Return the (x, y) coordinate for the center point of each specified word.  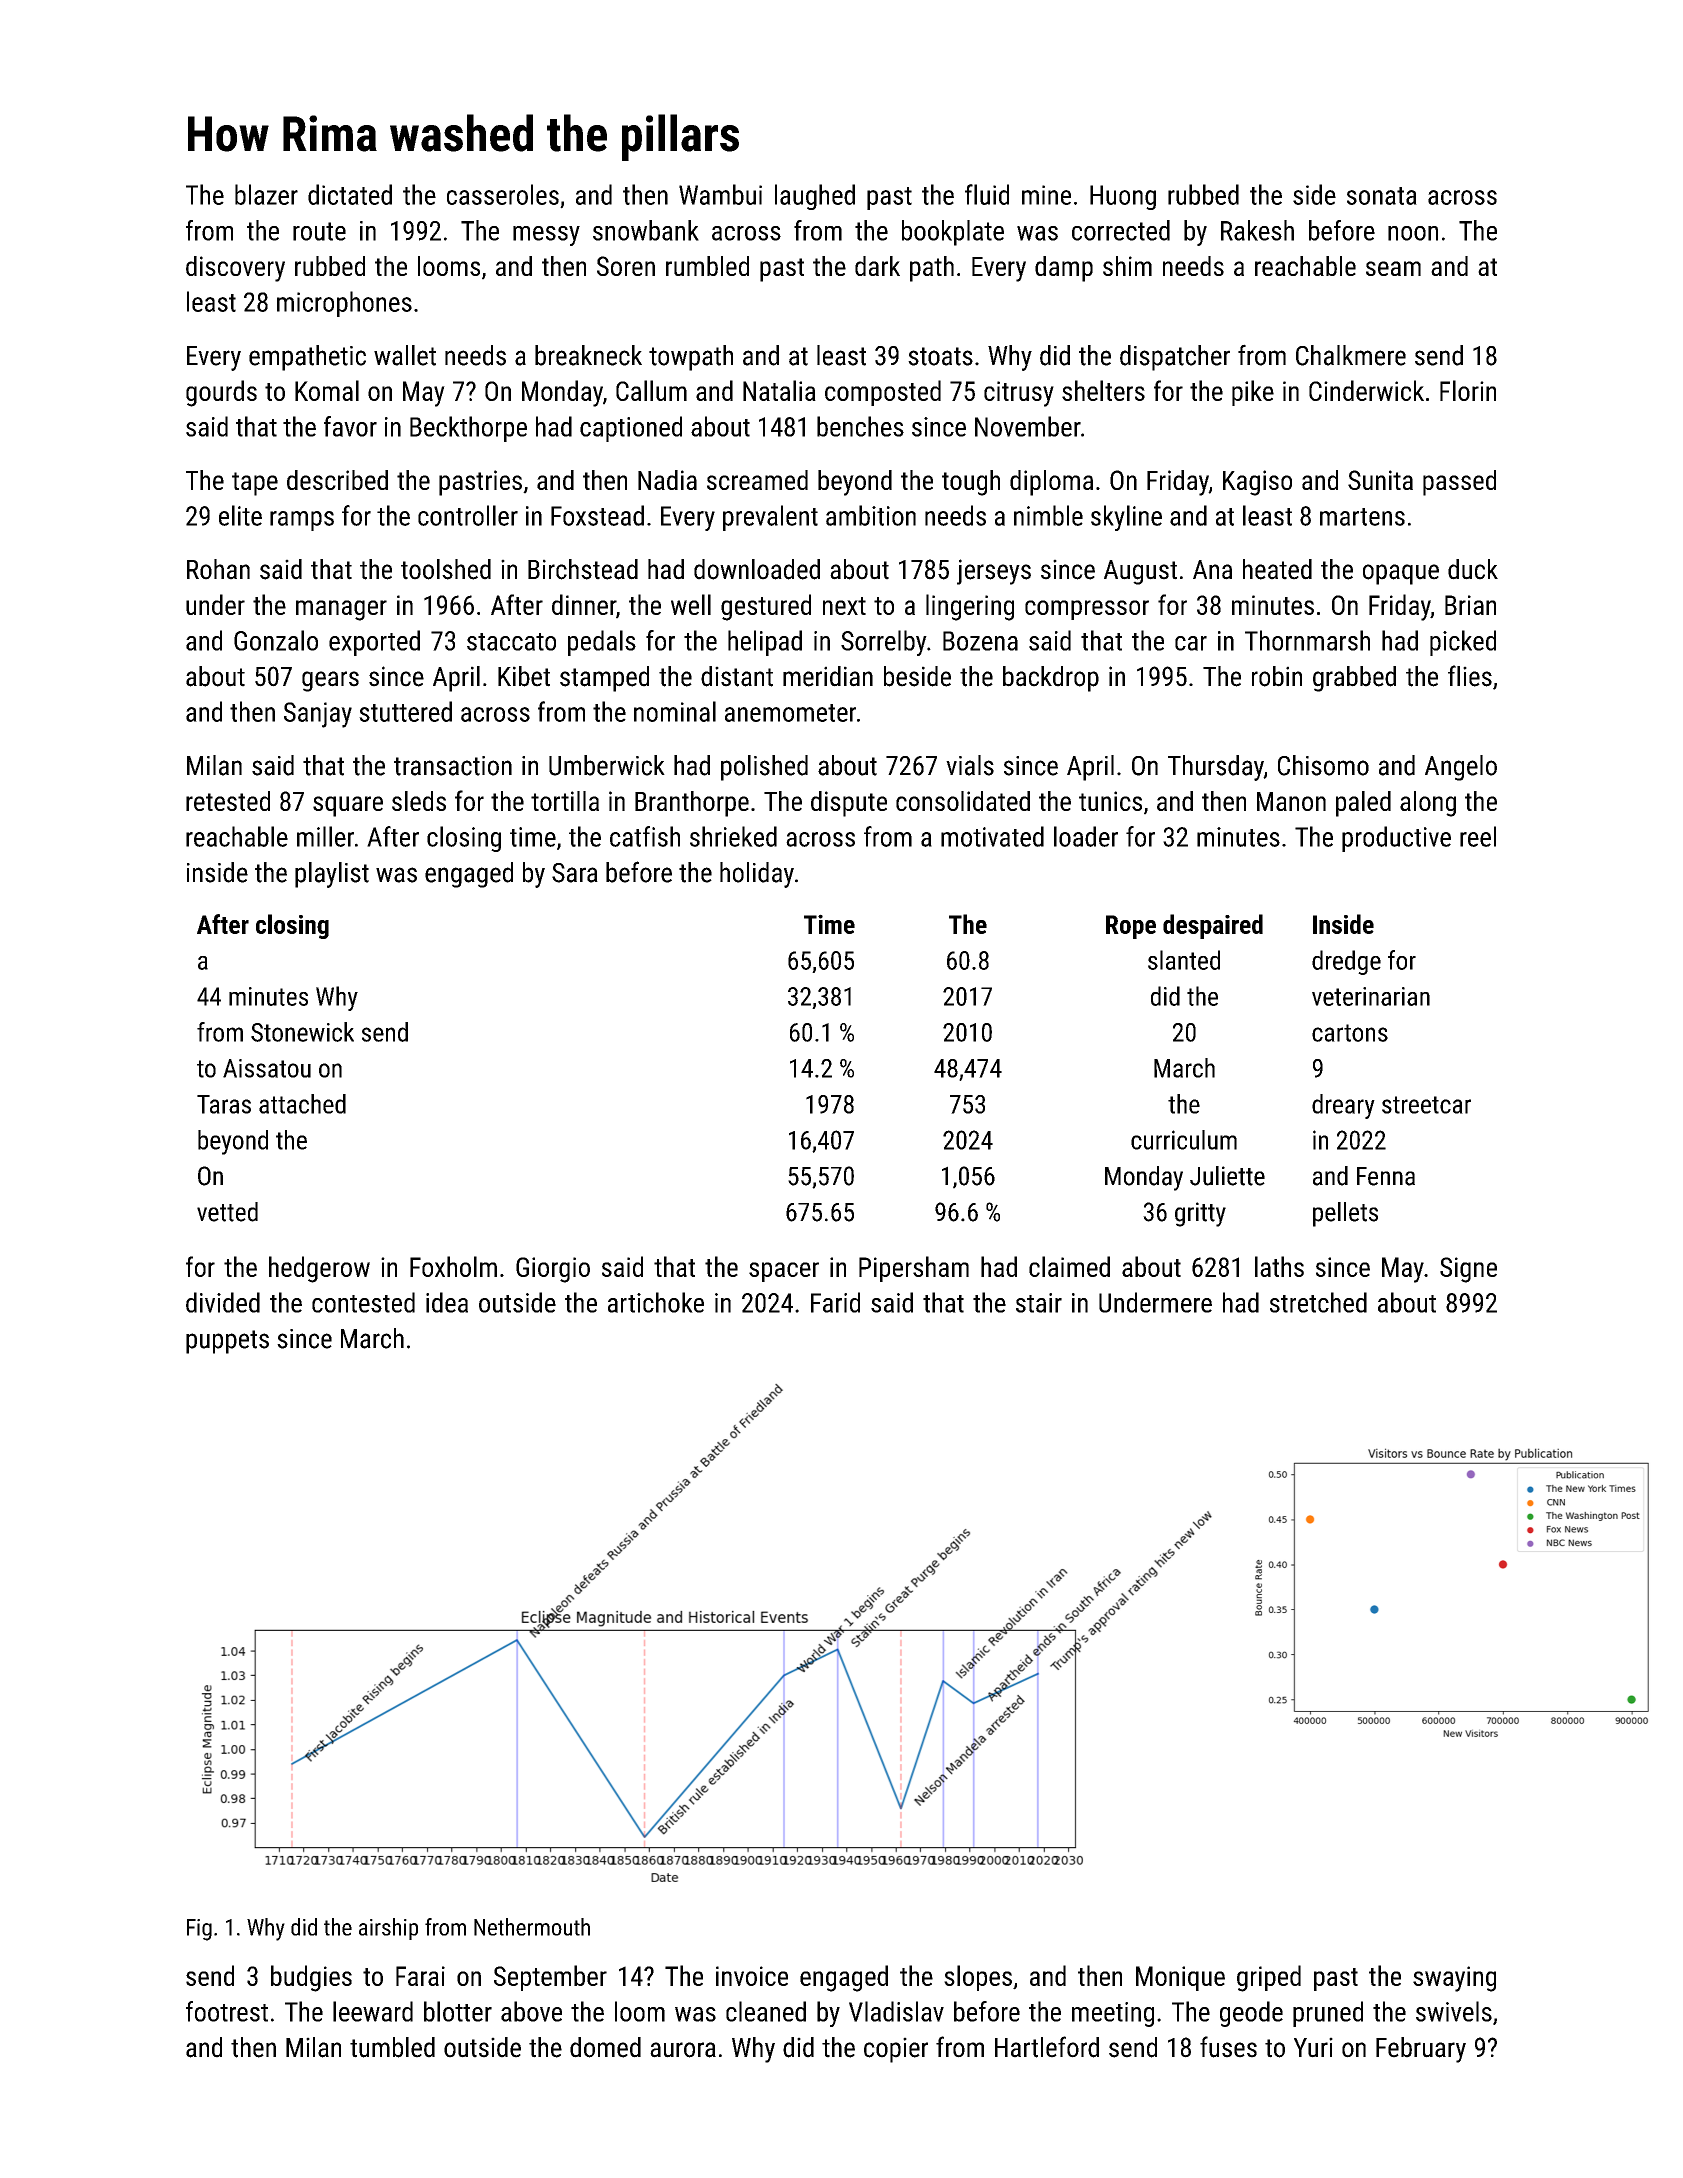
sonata (1382, 196)
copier (896, 2050)
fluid (987, 194)
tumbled (392, 2047)
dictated (350, 194)
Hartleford (1047, 2047)
